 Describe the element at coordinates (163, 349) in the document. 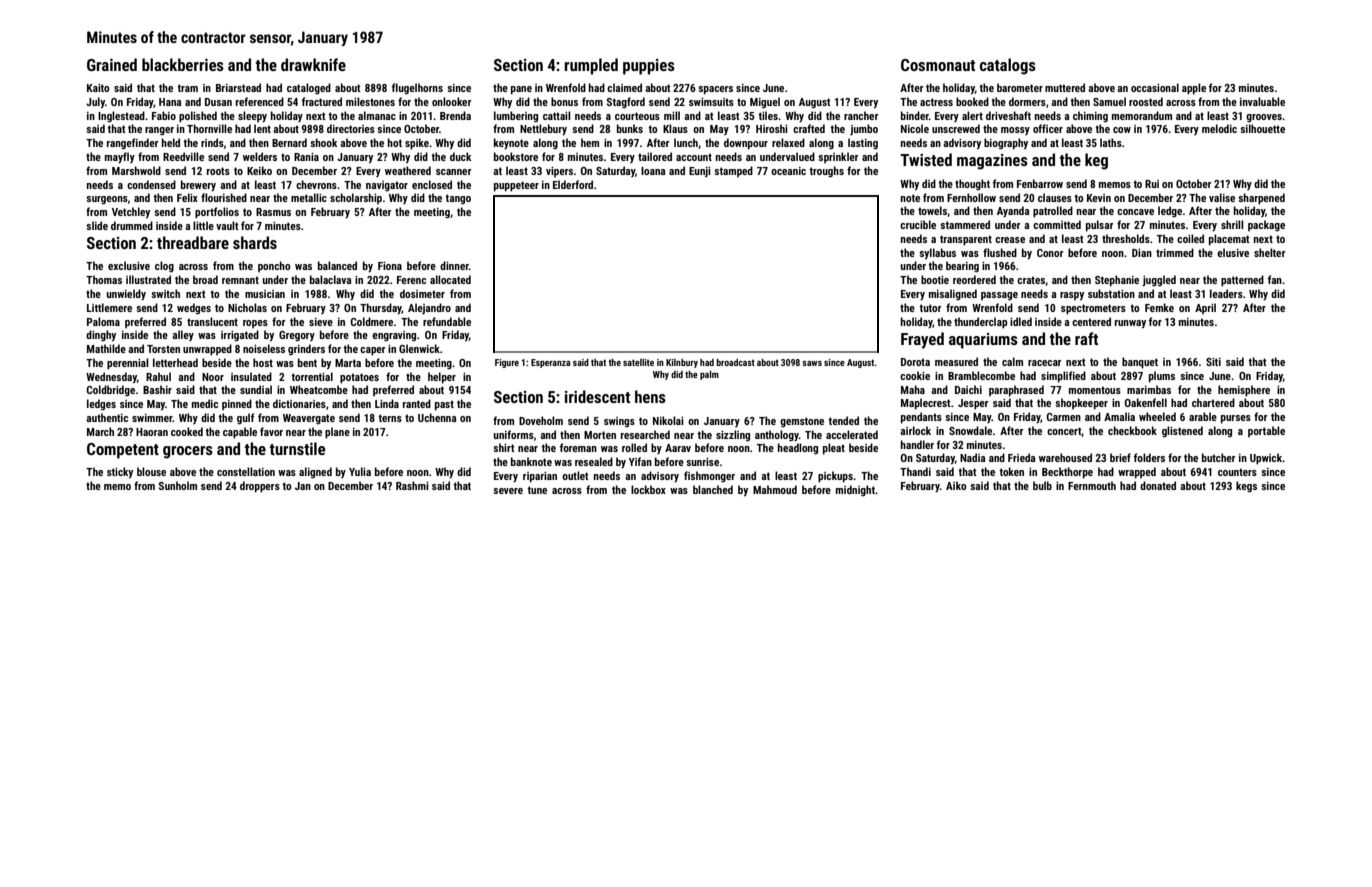

I see `Torsten` at that location.
